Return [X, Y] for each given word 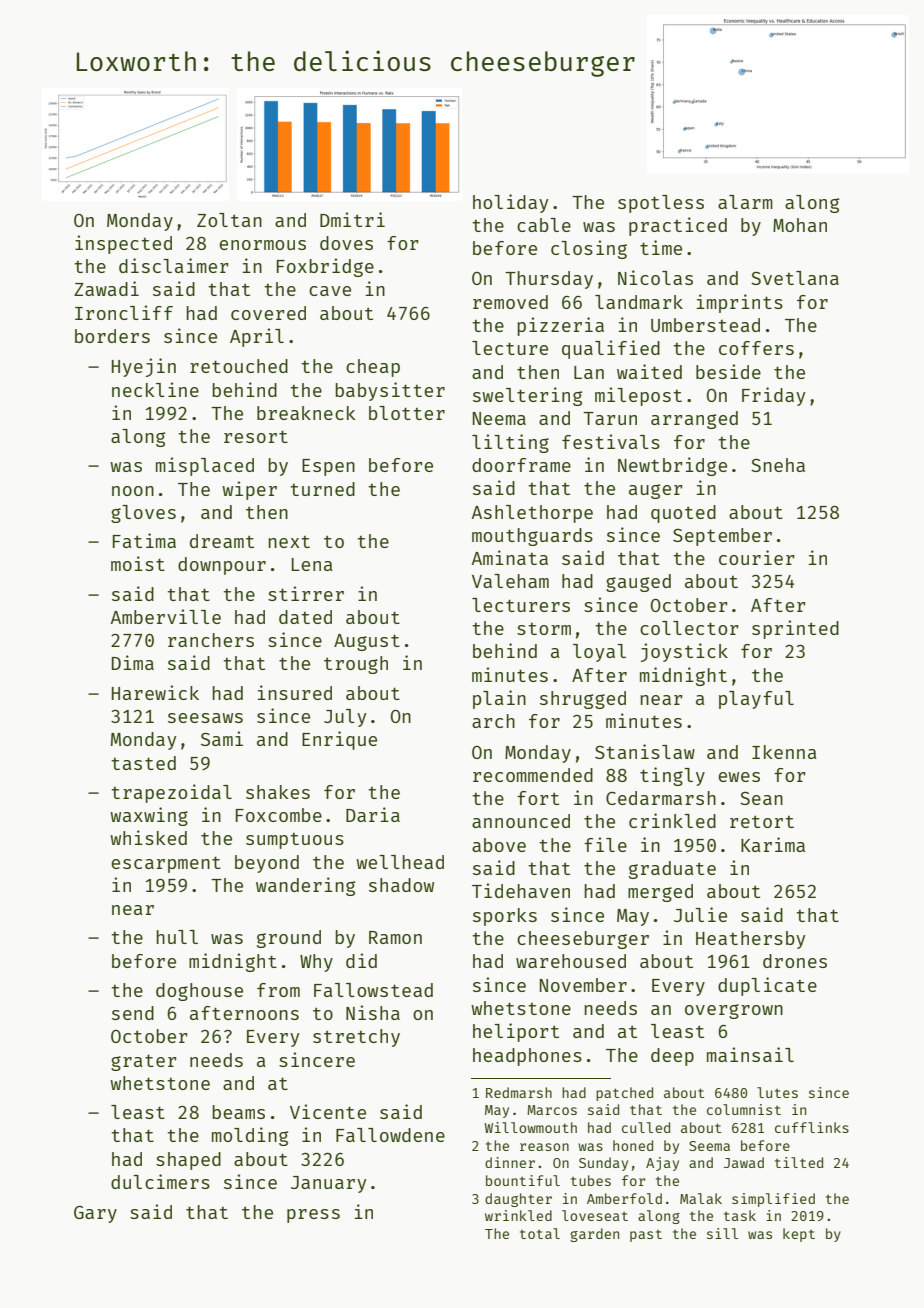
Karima [773, 844]
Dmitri [352, 219]
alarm [745, 202]
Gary [95, 1214]
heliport [516, 1032]
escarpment [166, 864]
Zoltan [229, 220]
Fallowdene [390, 1135]
